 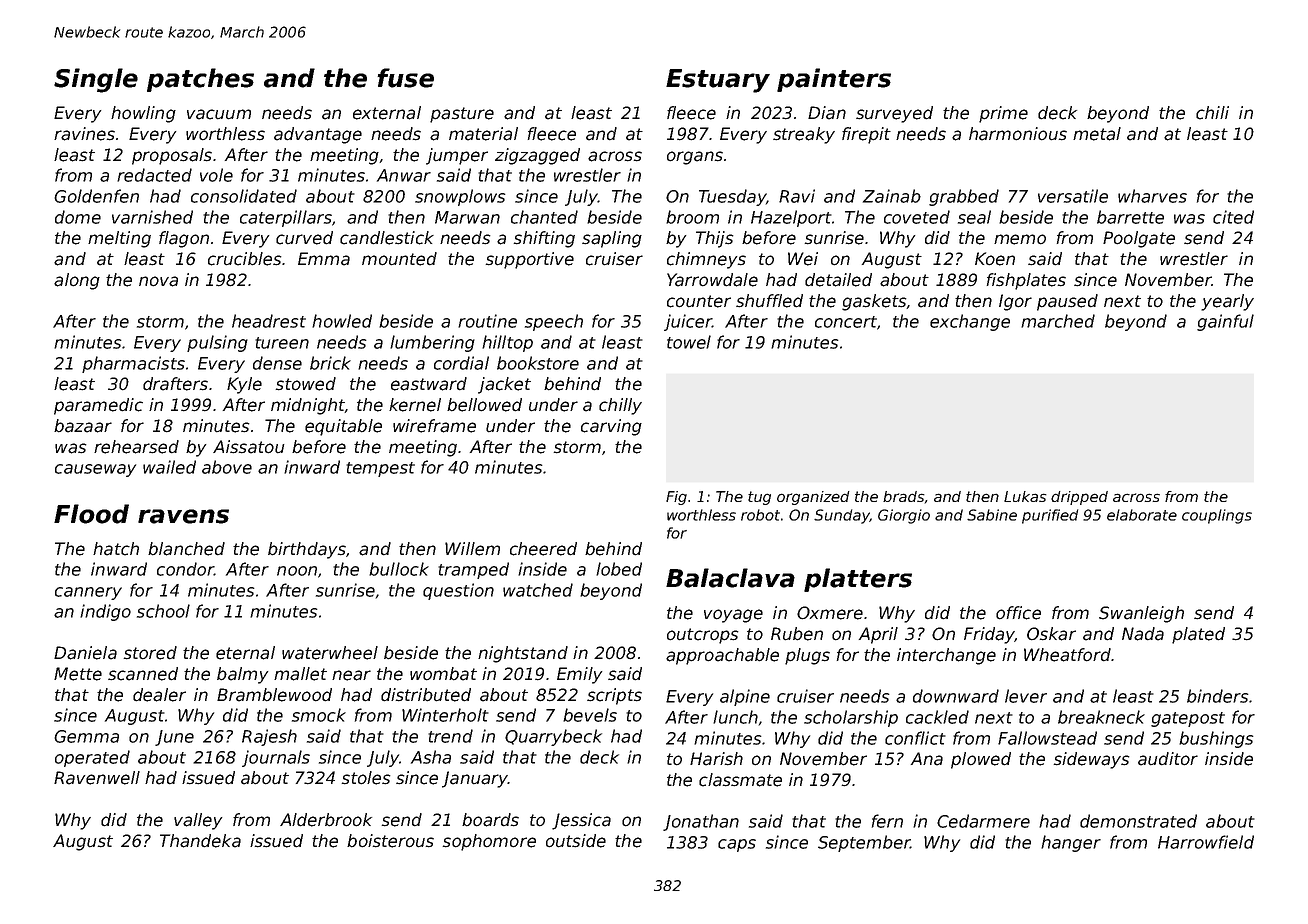 What do you see at coordinates (1067, 302) in the screenshot?
I see `paused` at bounding box center [1067, 302].
